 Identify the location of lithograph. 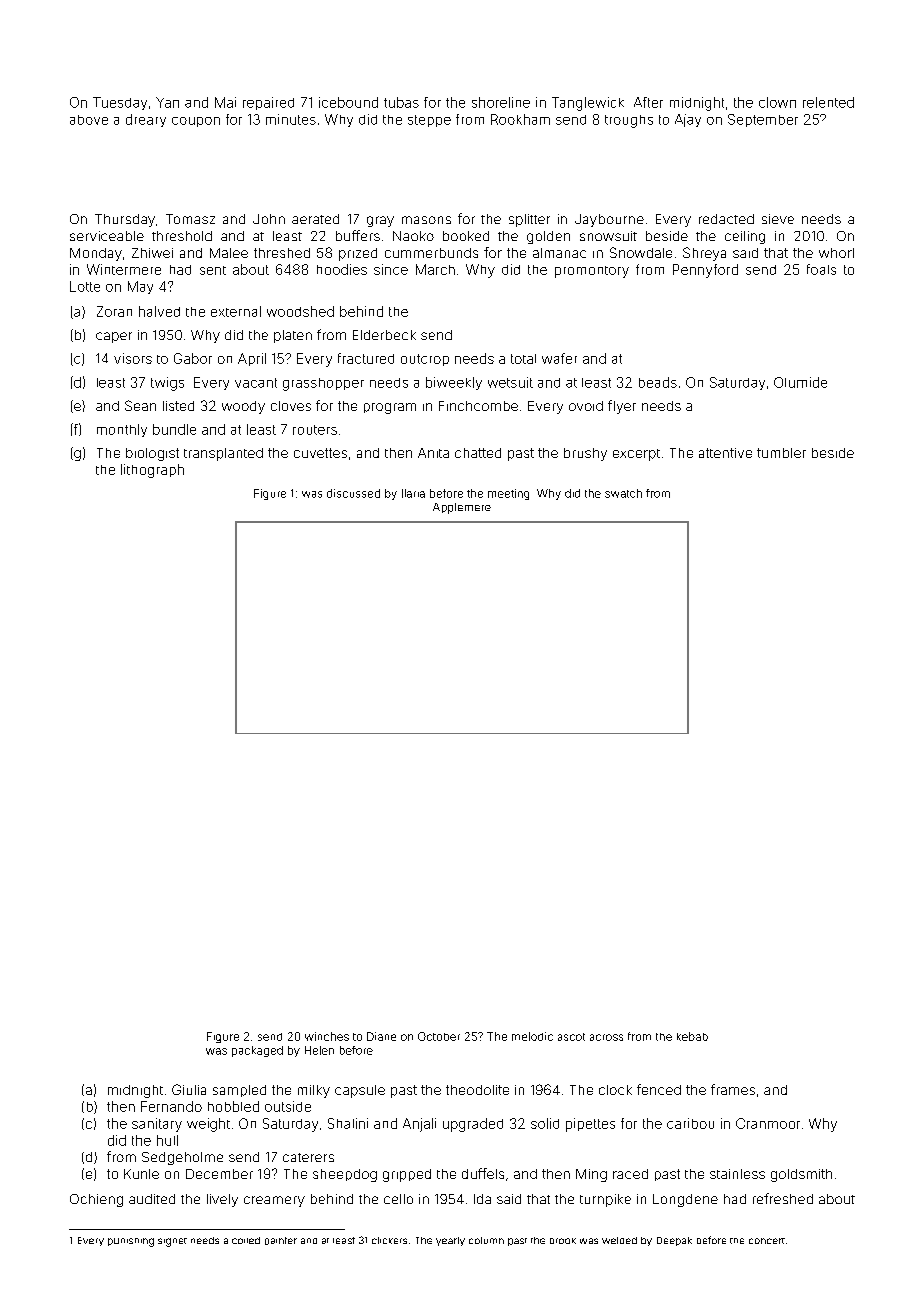
(152, 471).
